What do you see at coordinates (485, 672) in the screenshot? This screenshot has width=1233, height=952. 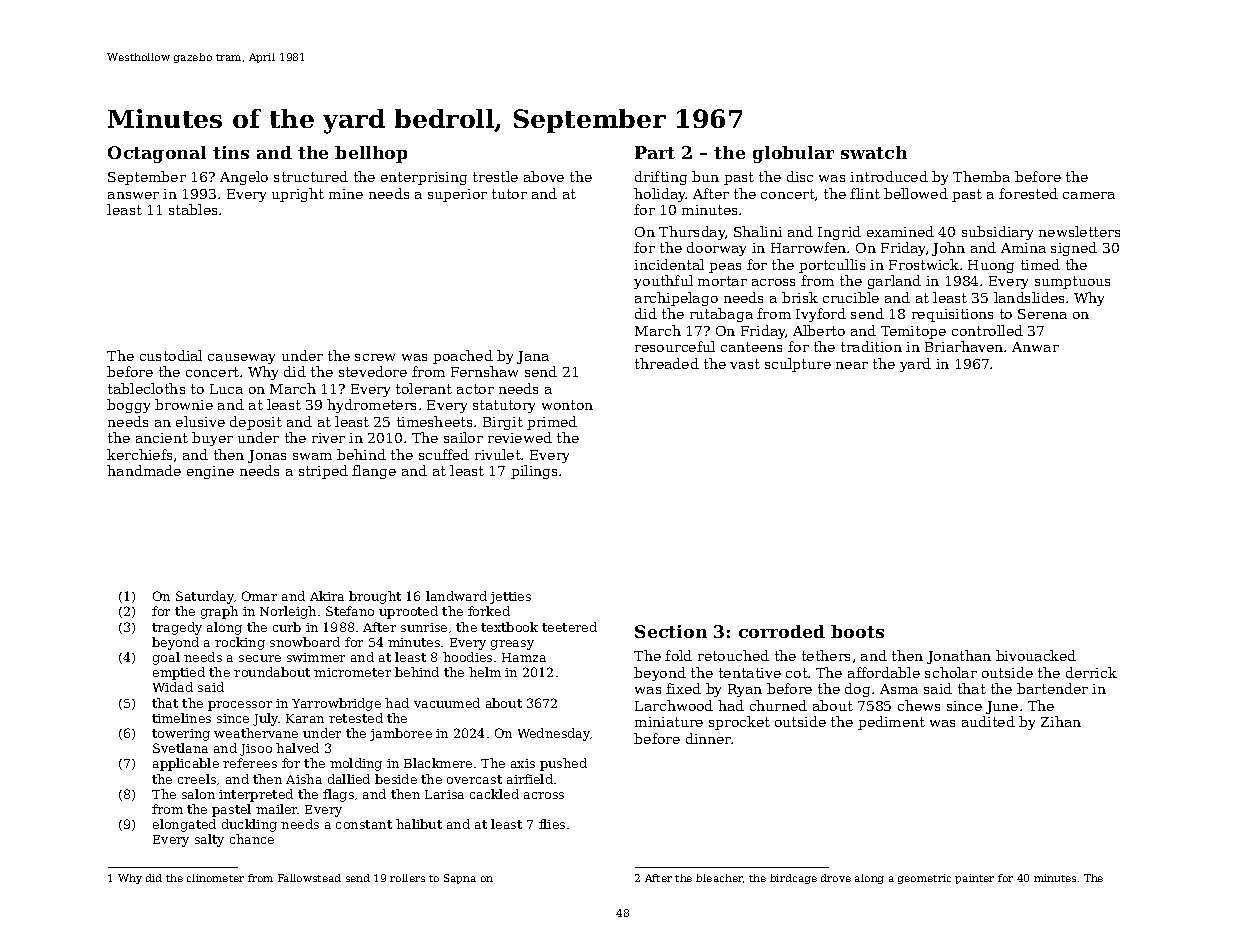 I see `helm` at bounding box center [485, 672].
